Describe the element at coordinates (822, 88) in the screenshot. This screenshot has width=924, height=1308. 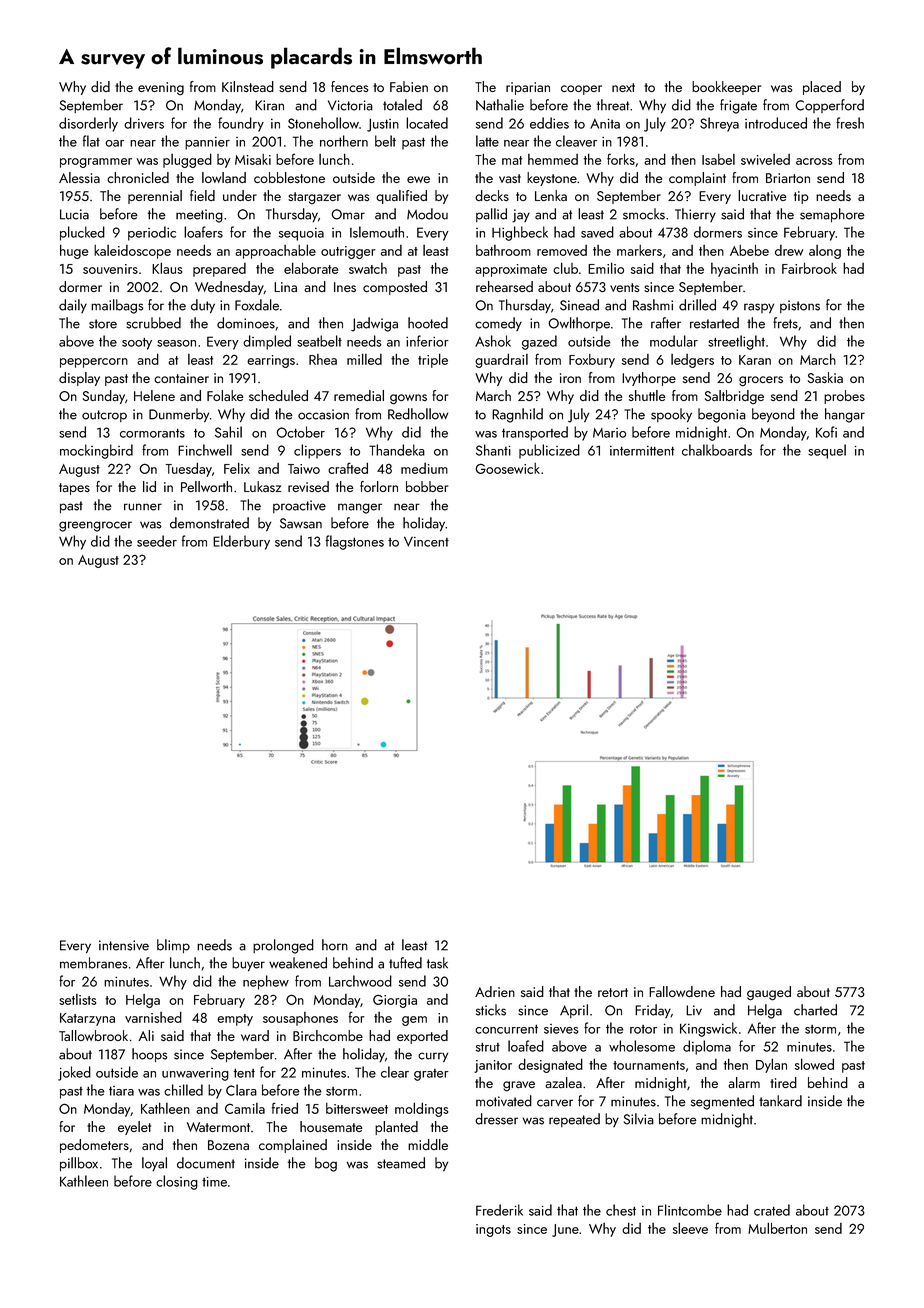
I see `placed` at that location.
